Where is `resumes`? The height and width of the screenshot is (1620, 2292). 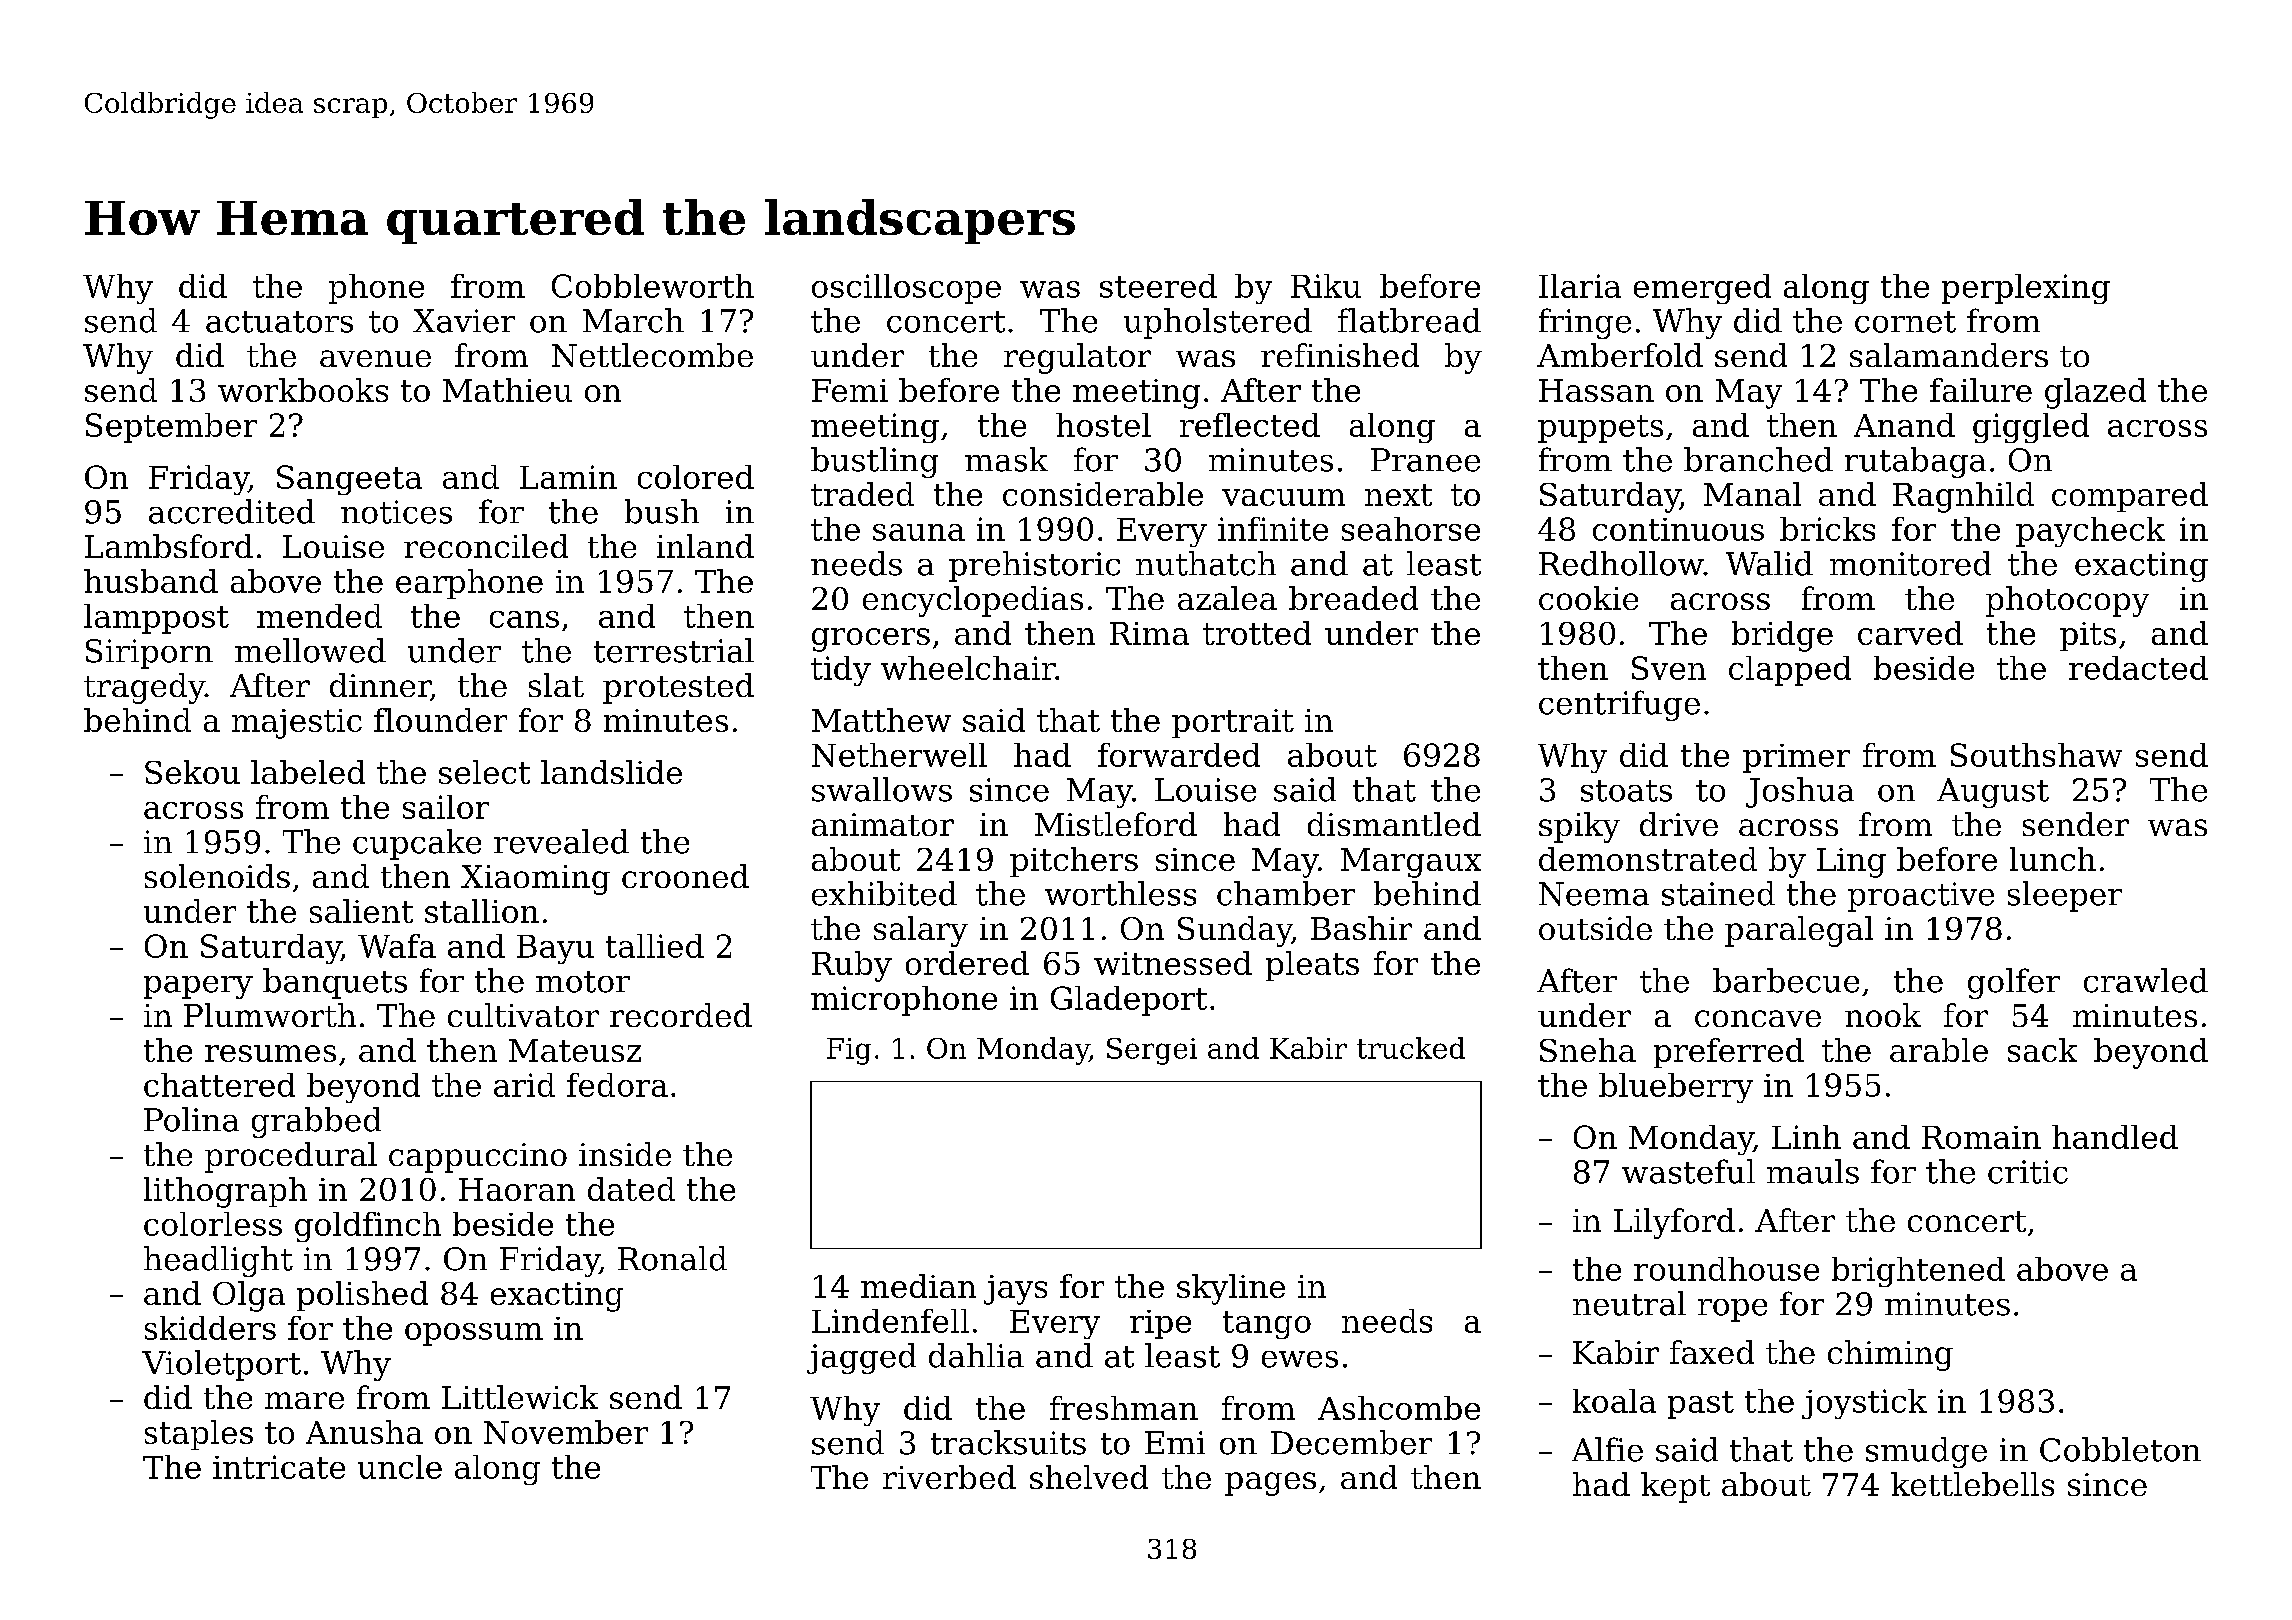 resumes is located at coordinates (270, 1053).
